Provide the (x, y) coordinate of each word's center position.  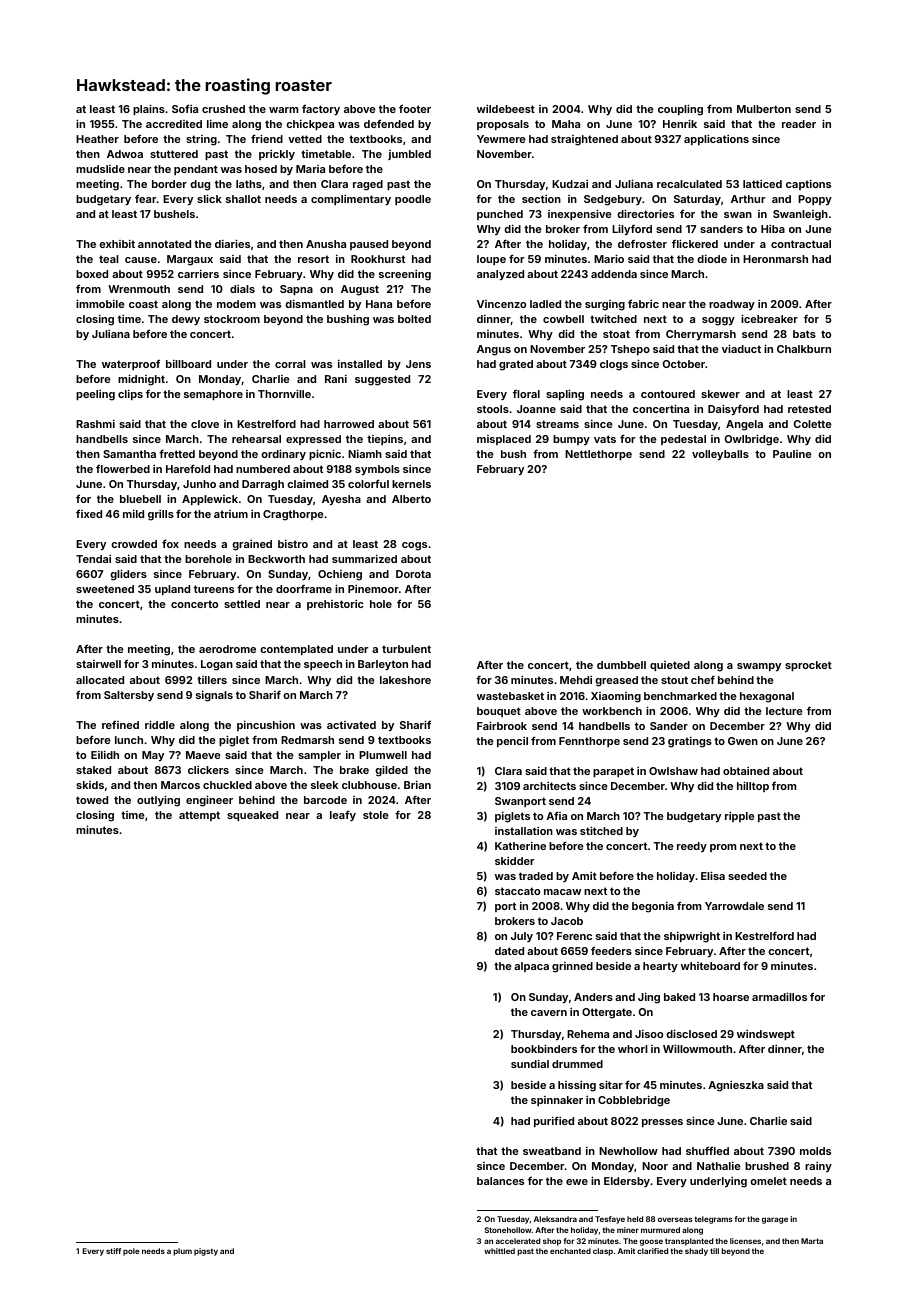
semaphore (213, 395)
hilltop (753, 786)
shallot (243, 199)
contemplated (296, 650)
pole (131, 1252)
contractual (801, 244)
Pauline (792, 454)
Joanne (536, 409)
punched (500, 215)
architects (549, 786)
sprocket (808, 666)
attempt (199, 816)
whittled (499, 1251)
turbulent (406, 649)
